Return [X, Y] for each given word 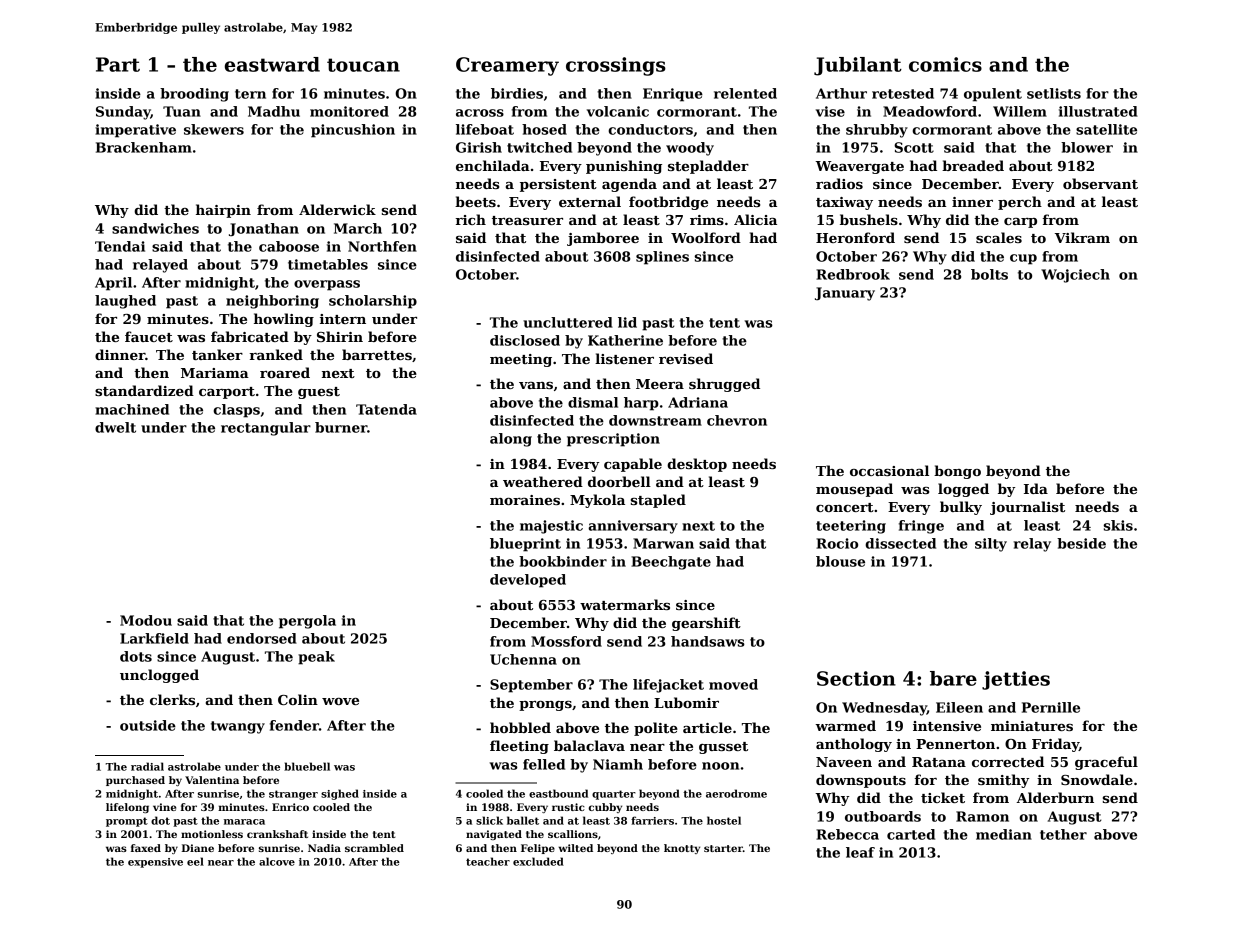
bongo [957, 472]
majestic [551, 527]
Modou [146, 620]
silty [991, 545]
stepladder [708, 167]
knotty [682, 849]
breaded [973, 165]
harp [641, 404]
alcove [277, 861]
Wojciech [1075, 276]
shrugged [724, 385]
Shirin [340, 336]
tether [1063, 834]
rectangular [266, 429]
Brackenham [144, 147]
